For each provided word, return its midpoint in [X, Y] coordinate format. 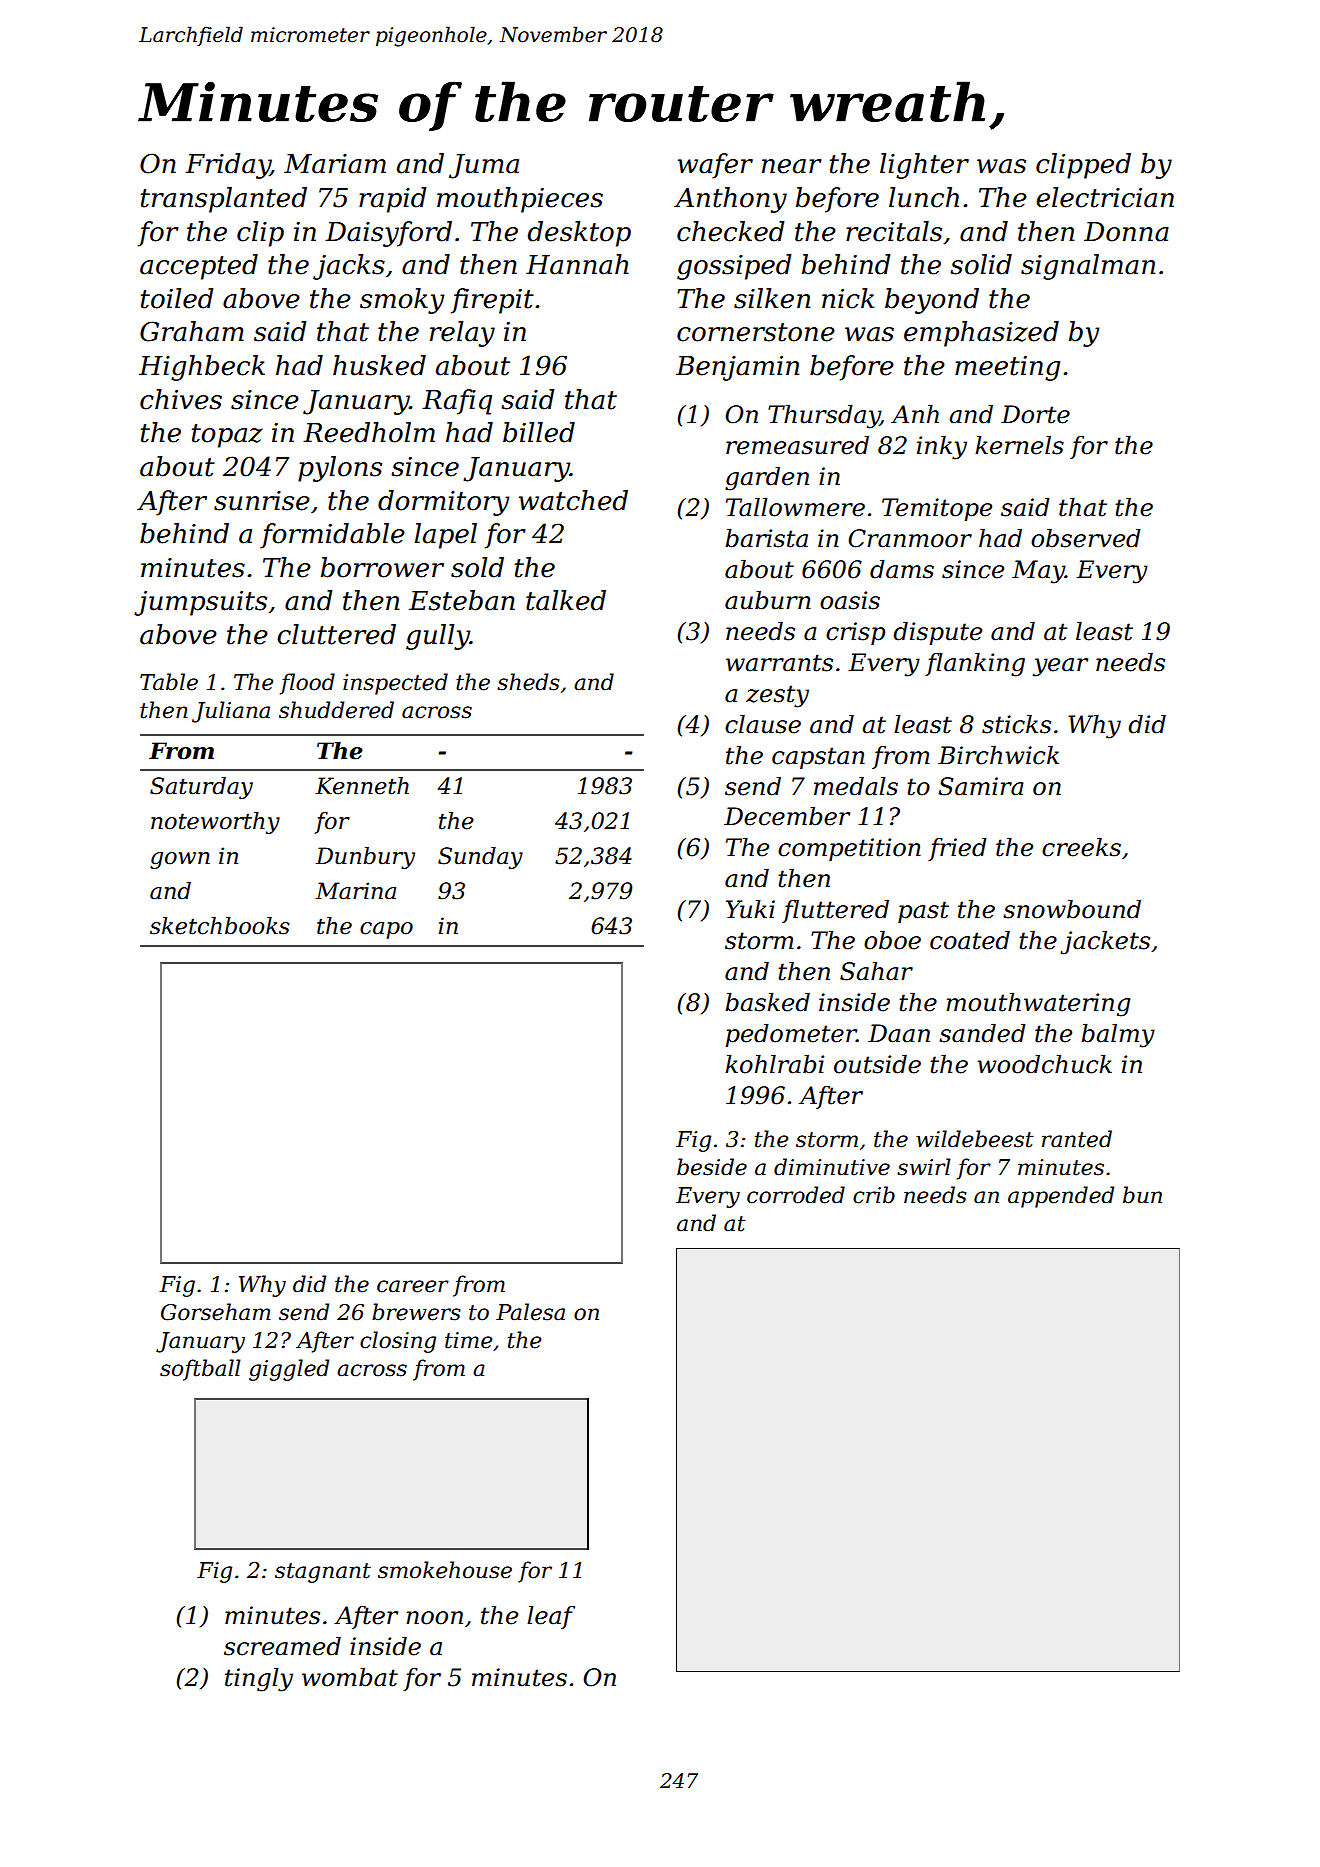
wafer [715, 166]
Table [169, 682]
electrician [1105, 197]
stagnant [323, 1573]
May [1038, 572]
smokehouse [445, 1570]
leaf [551, 1617]
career [413, 1286]
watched [573, 500]
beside [712, 1167]
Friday [227, 166]
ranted [1077, 1139]
